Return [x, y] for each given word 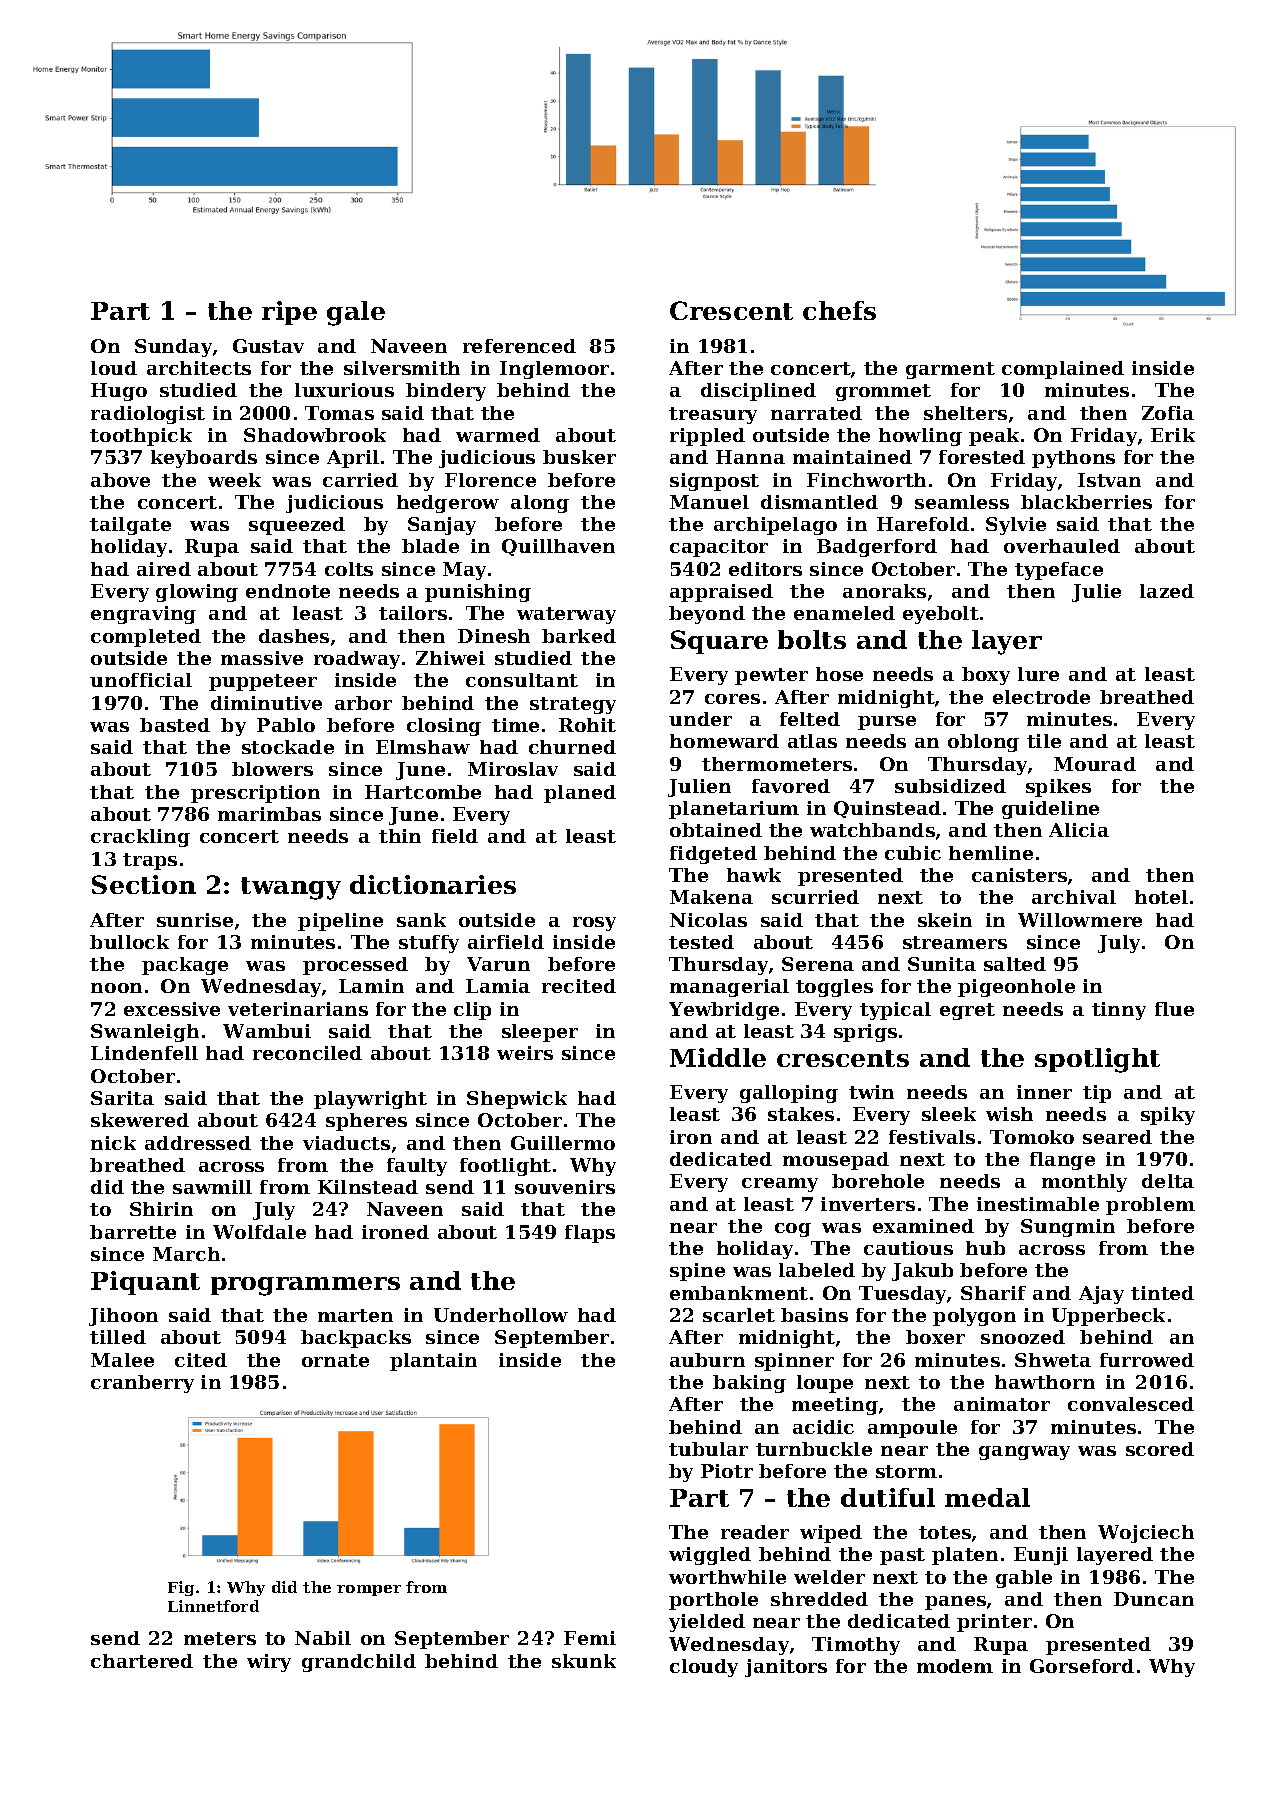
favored [791, 786]
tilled [118, 1337]
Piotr [727, 1471]
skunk [584, 1661]
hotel [1161, 897]
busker [579, 457]
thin [400, 836]
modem [955, 1666]
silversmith [402, 368]
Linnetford [213, 1606]
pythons [1073, 459]
